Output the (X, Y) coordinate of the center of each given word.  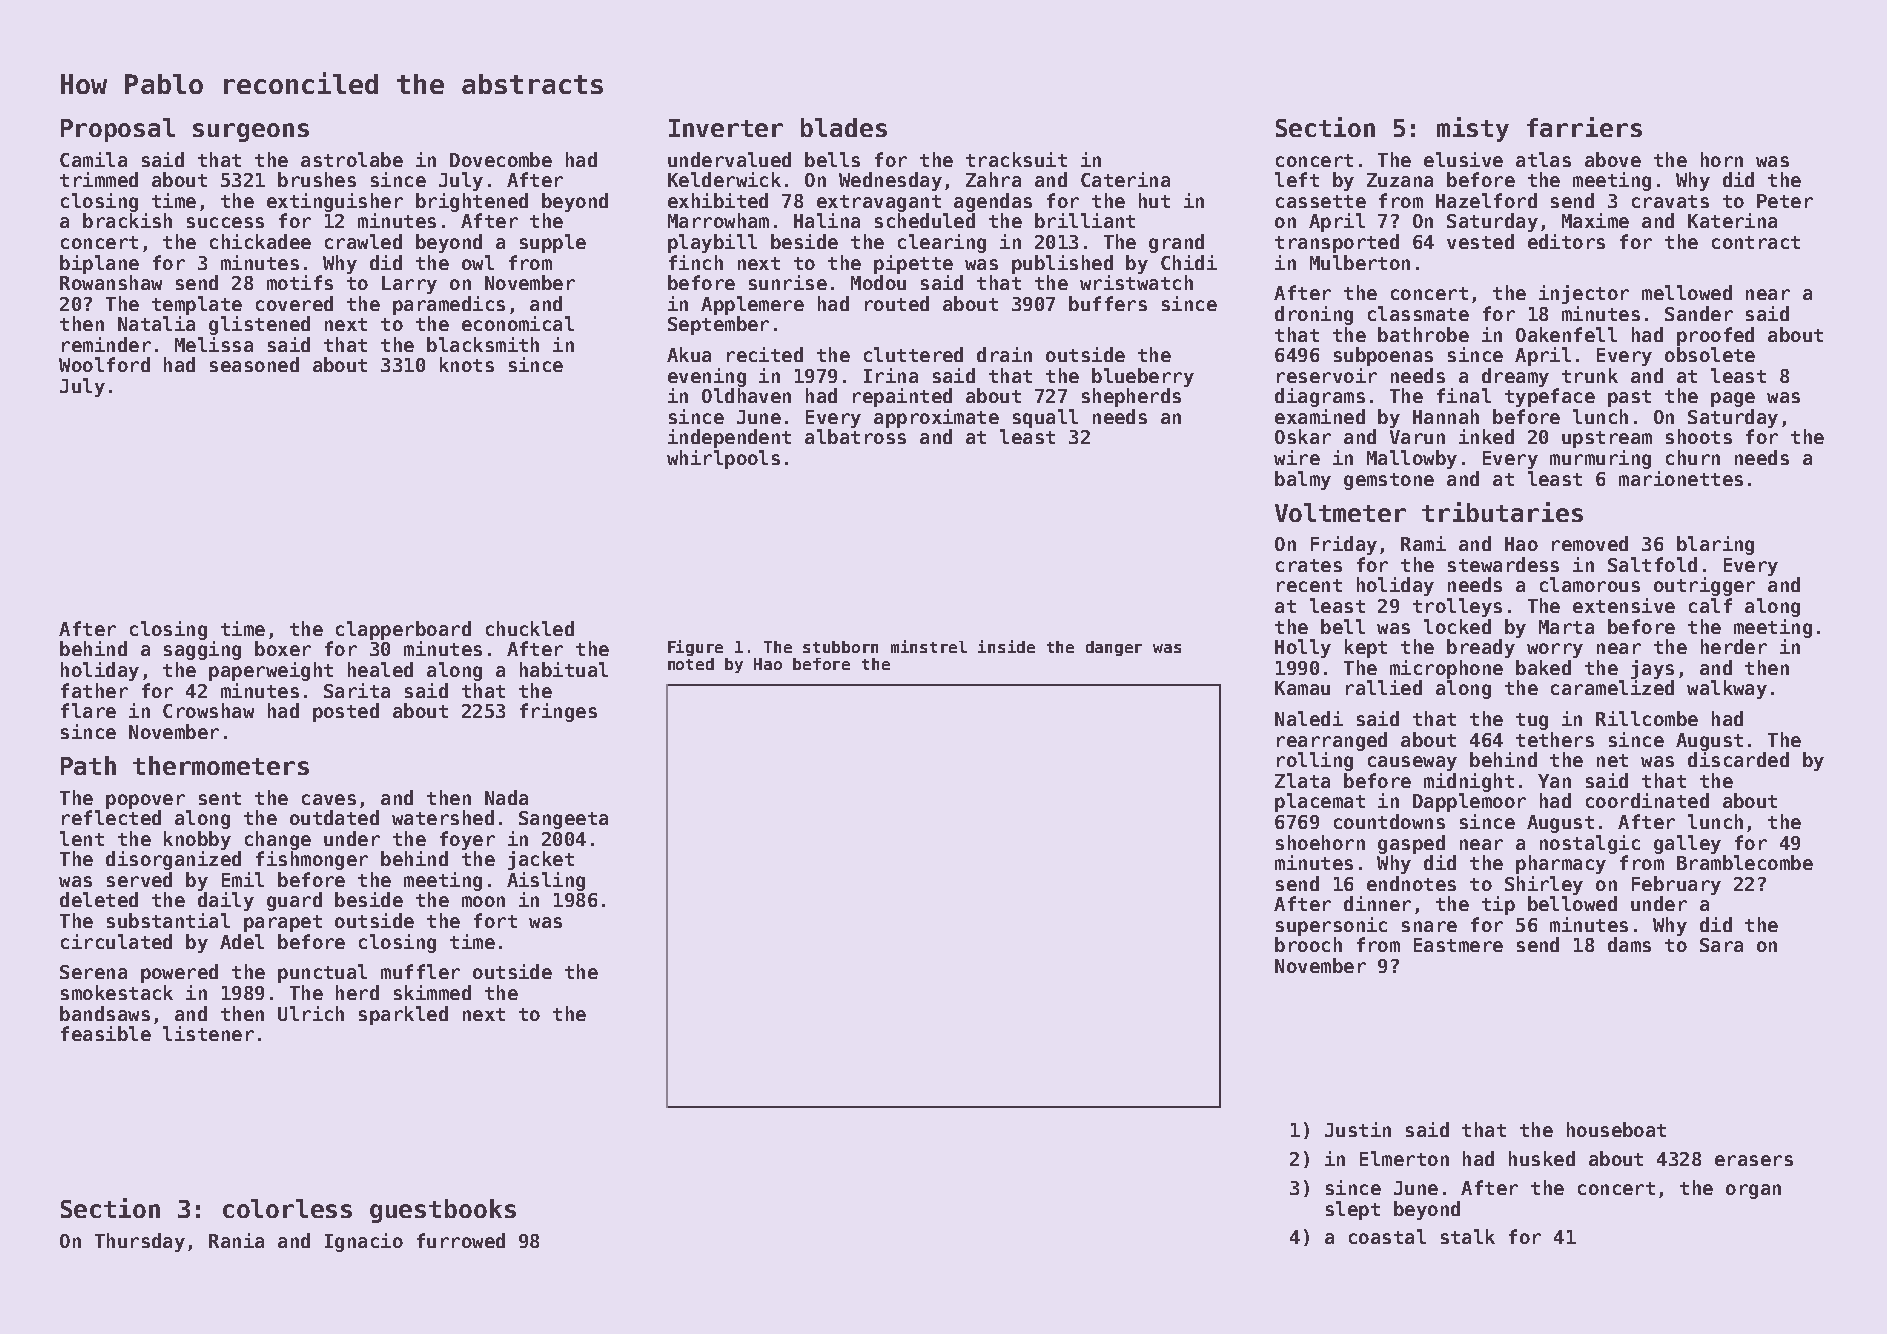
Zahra (993, 179)
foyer (467, 840)
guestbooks (443, 1211)
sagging (202, 650)
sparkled (403, 1015)
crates (1309, 565)
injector (1584, 294)
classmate (1418, 313)
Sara (1721, 945)
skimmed (432, 992)
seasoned (254, 364)
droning (1314, 315)
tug (1532, 721)
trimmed (99, 179)
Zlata (1302, 780)
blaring (1715, 545)
